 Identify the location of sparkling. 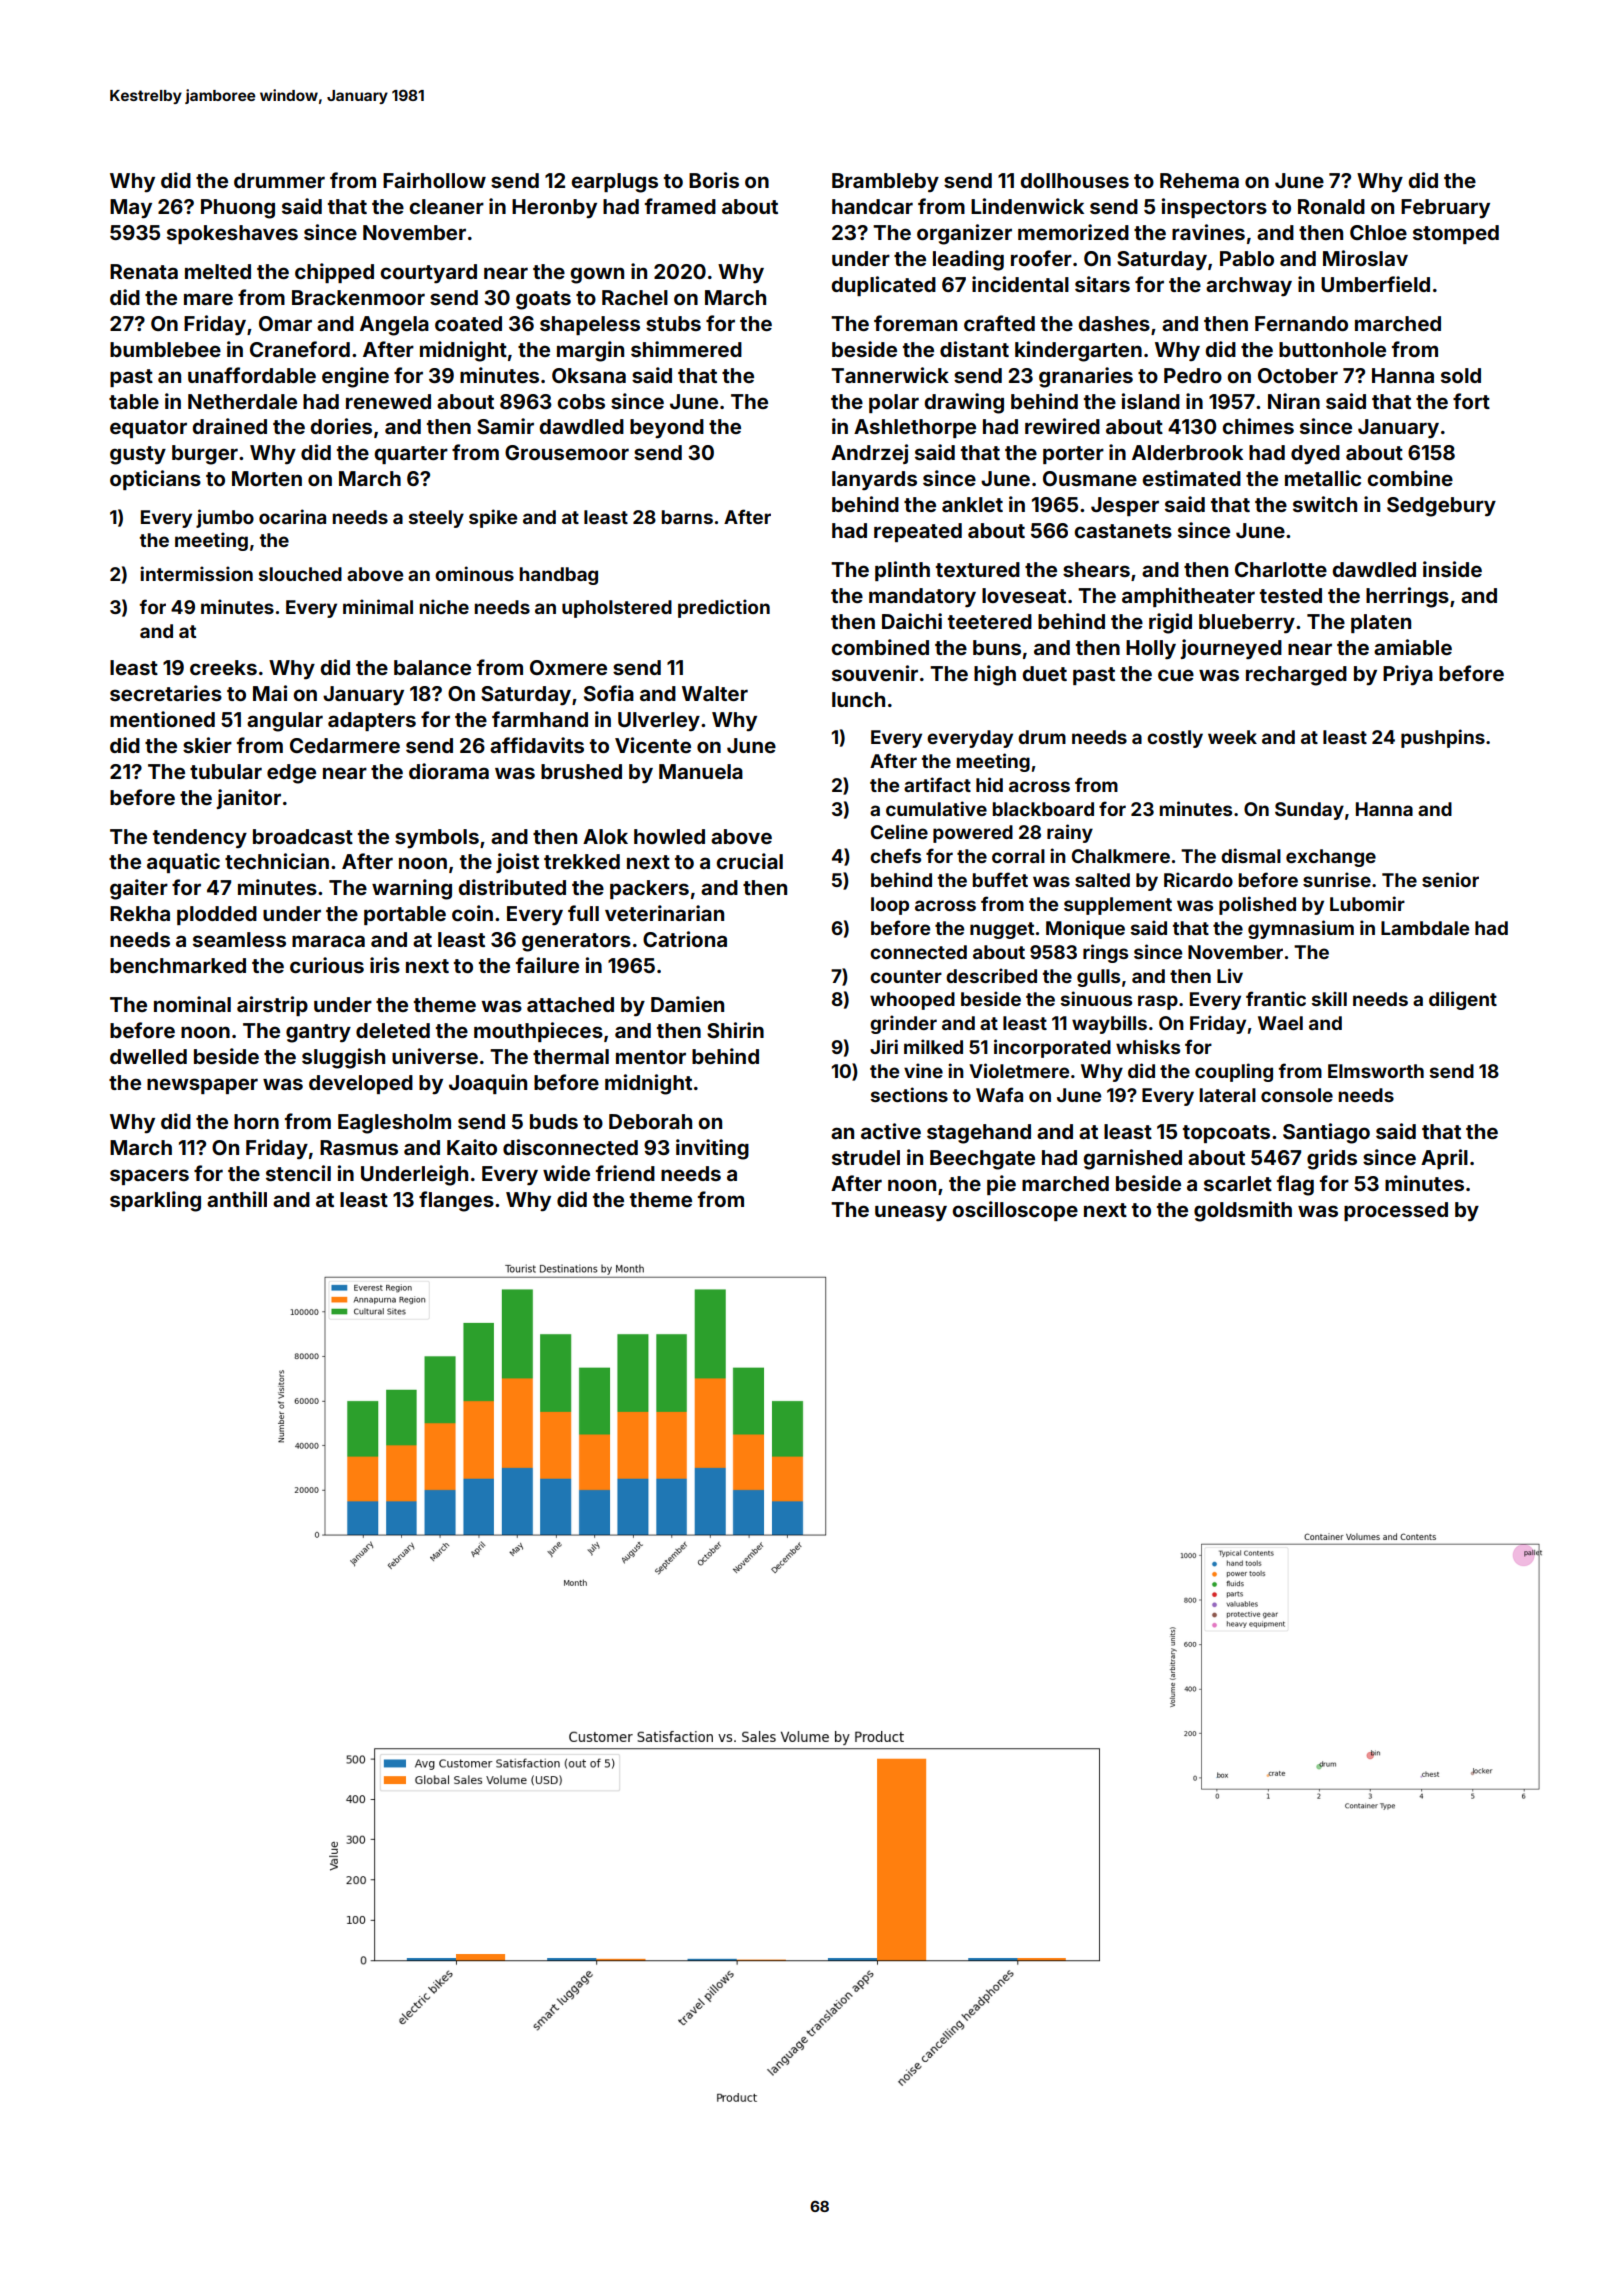
(155, 1201).
